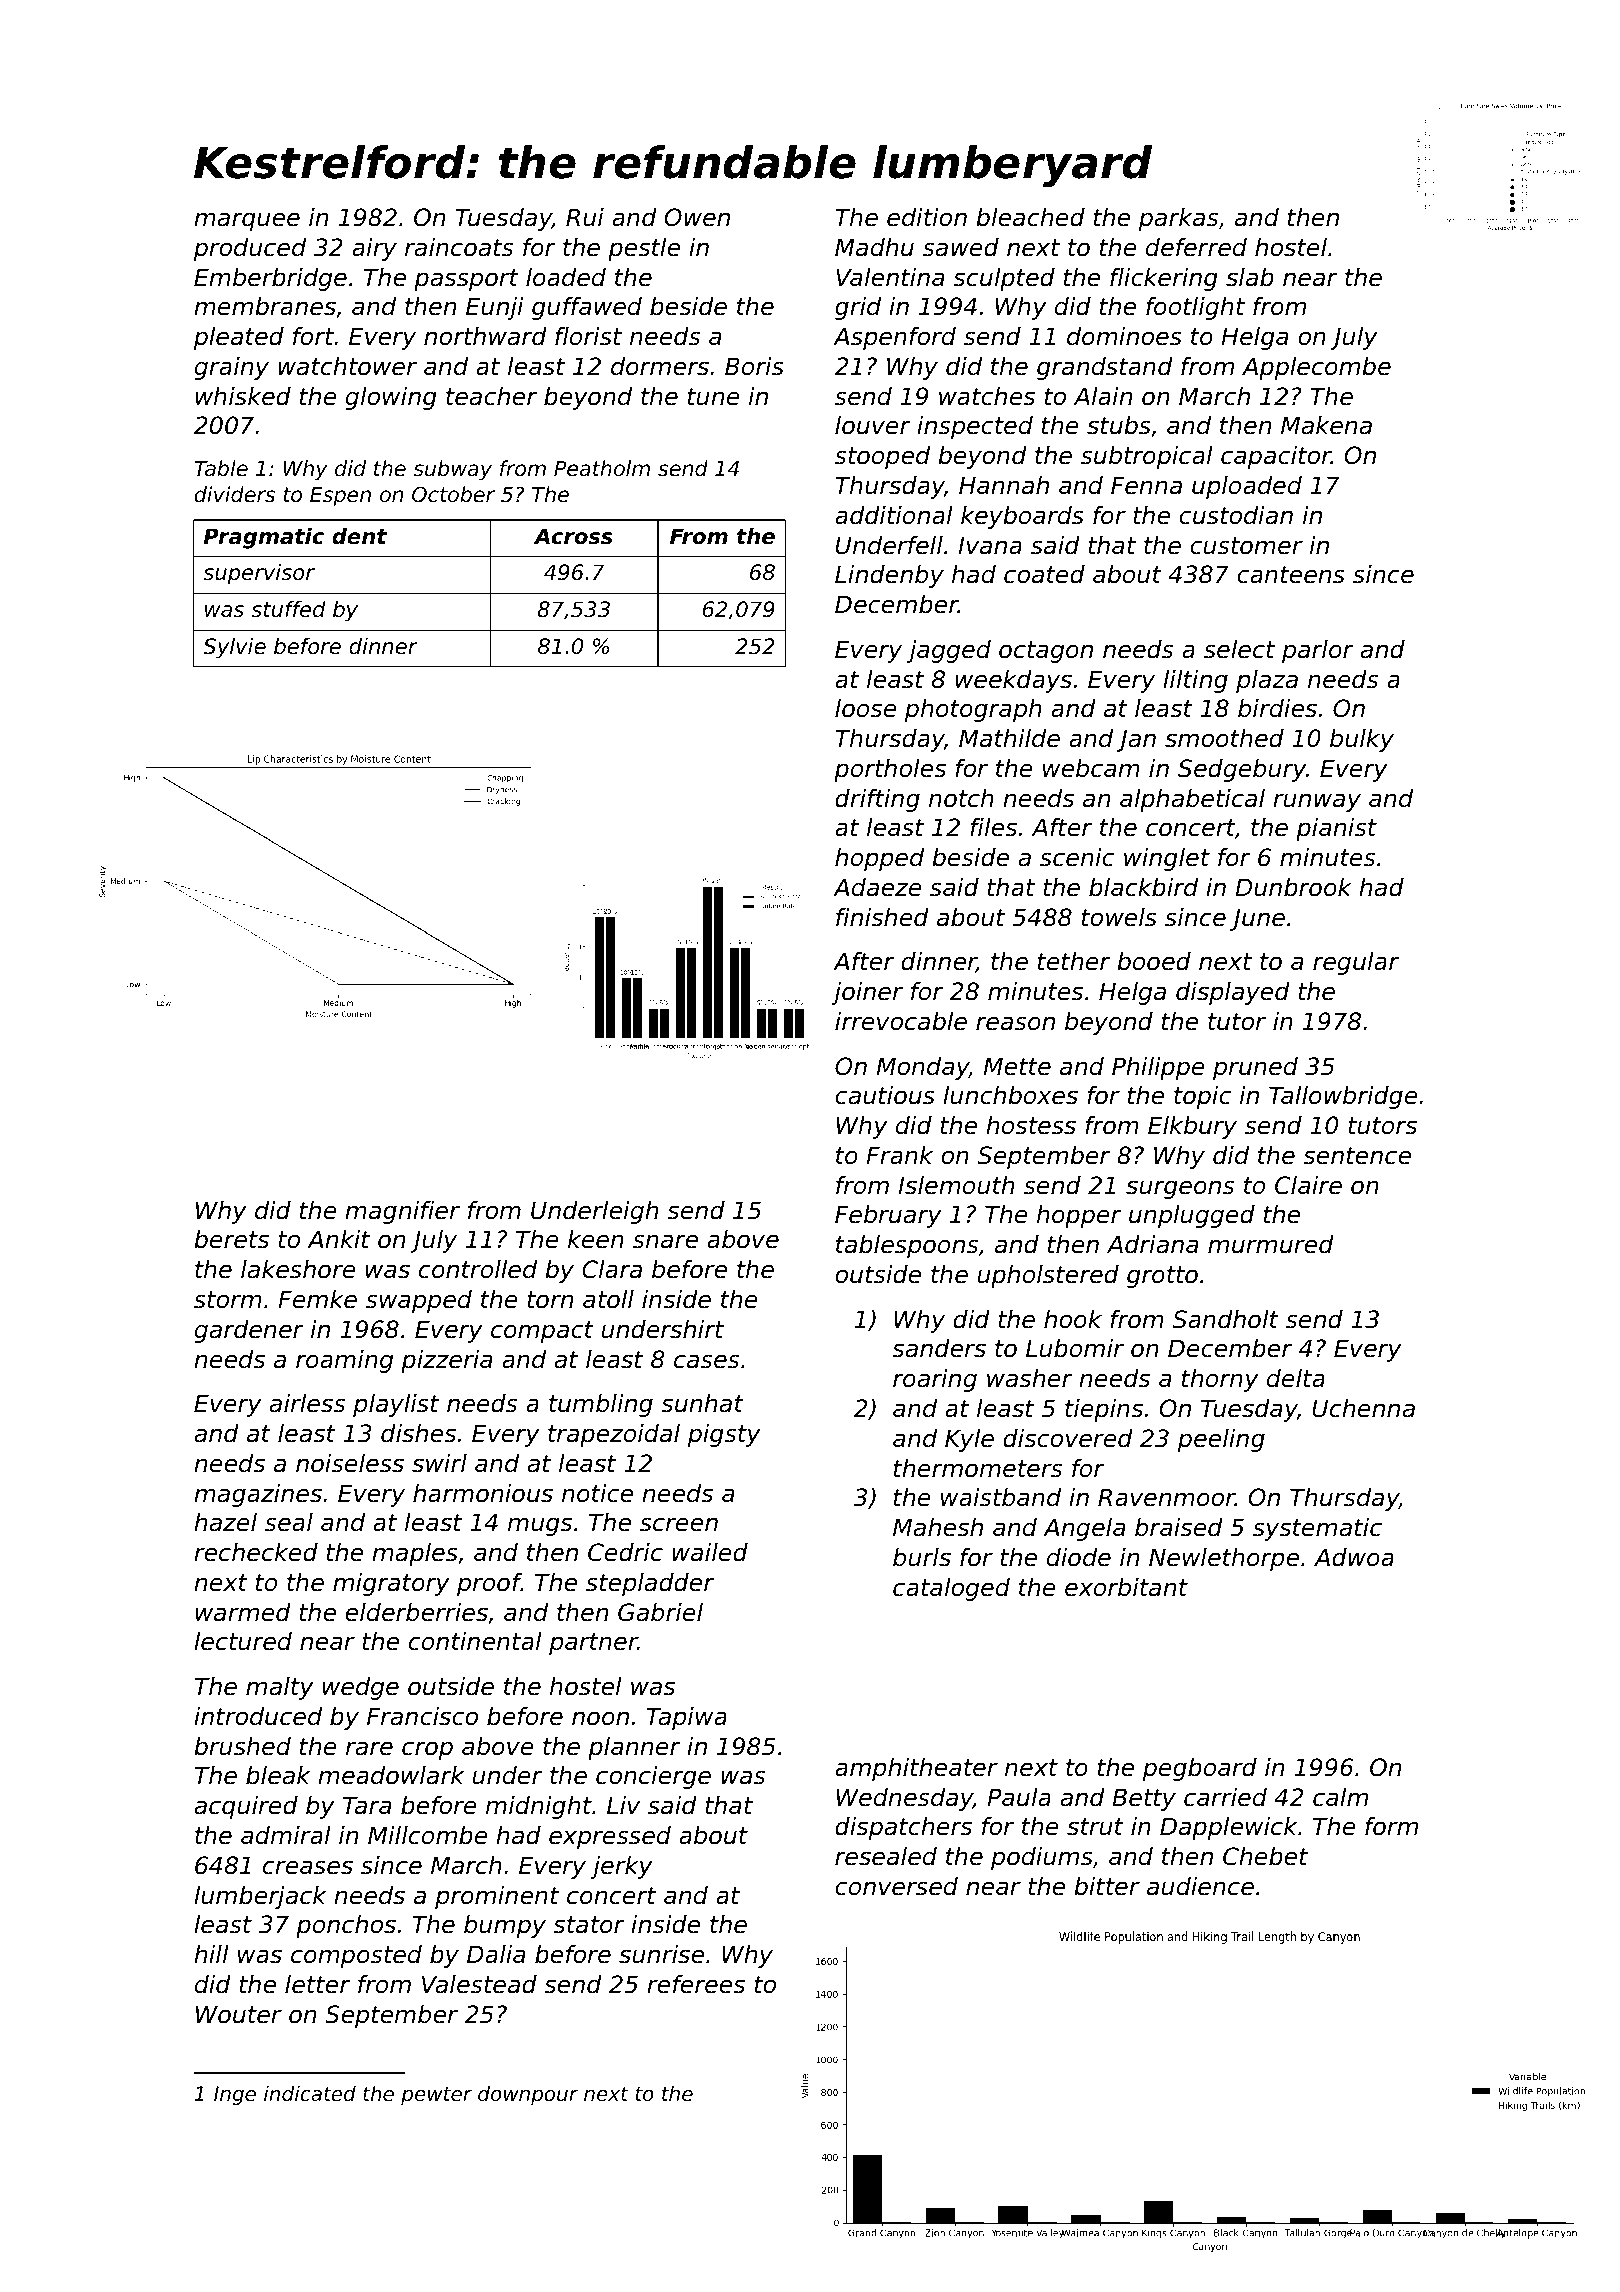 Image resolution: width=1620 pixels, height=2292 pixels. I want to click on letter, so click(317, 1984).
